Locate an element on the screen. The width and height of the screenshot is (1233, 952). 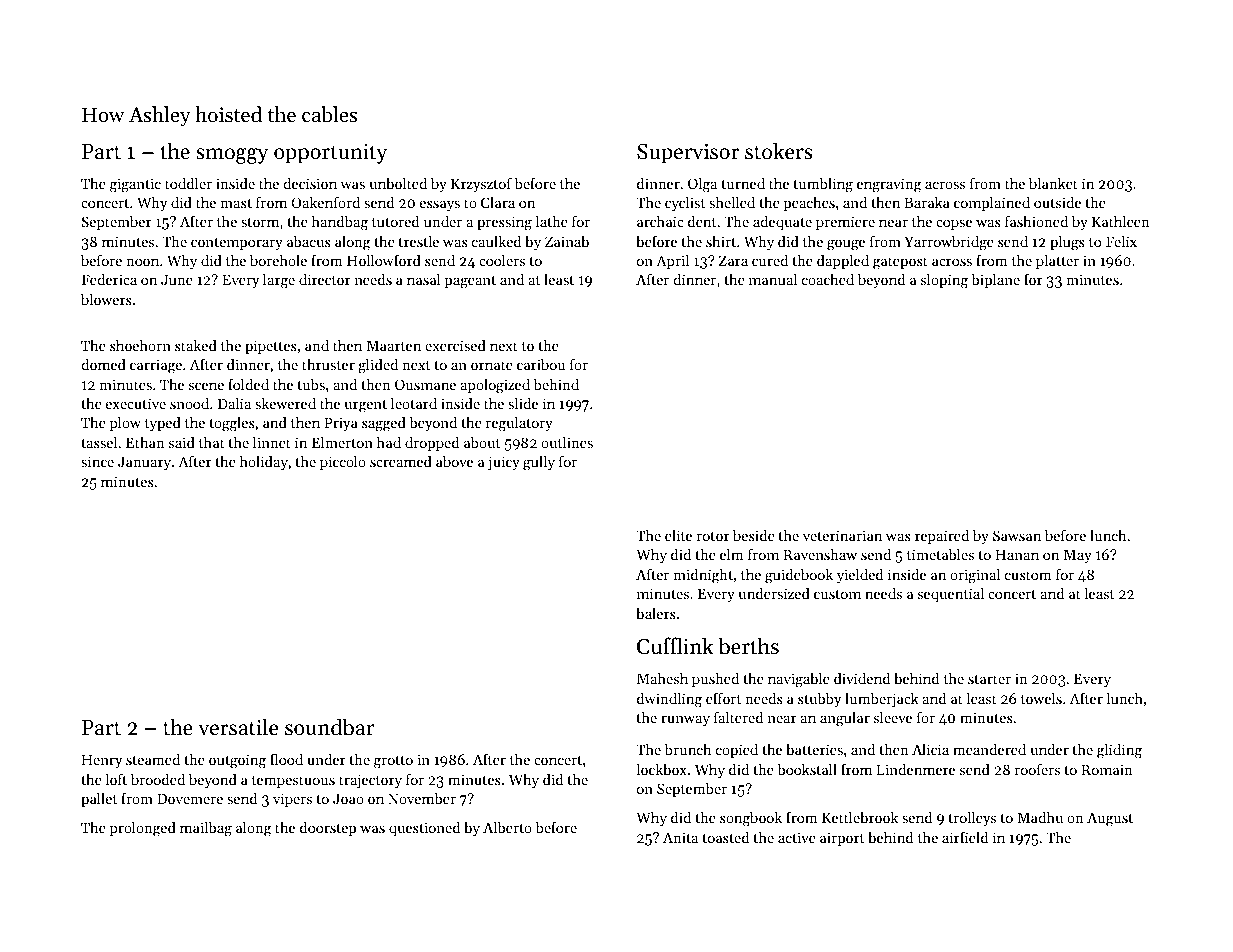
lockbox is located at coordinates (661, 769).
